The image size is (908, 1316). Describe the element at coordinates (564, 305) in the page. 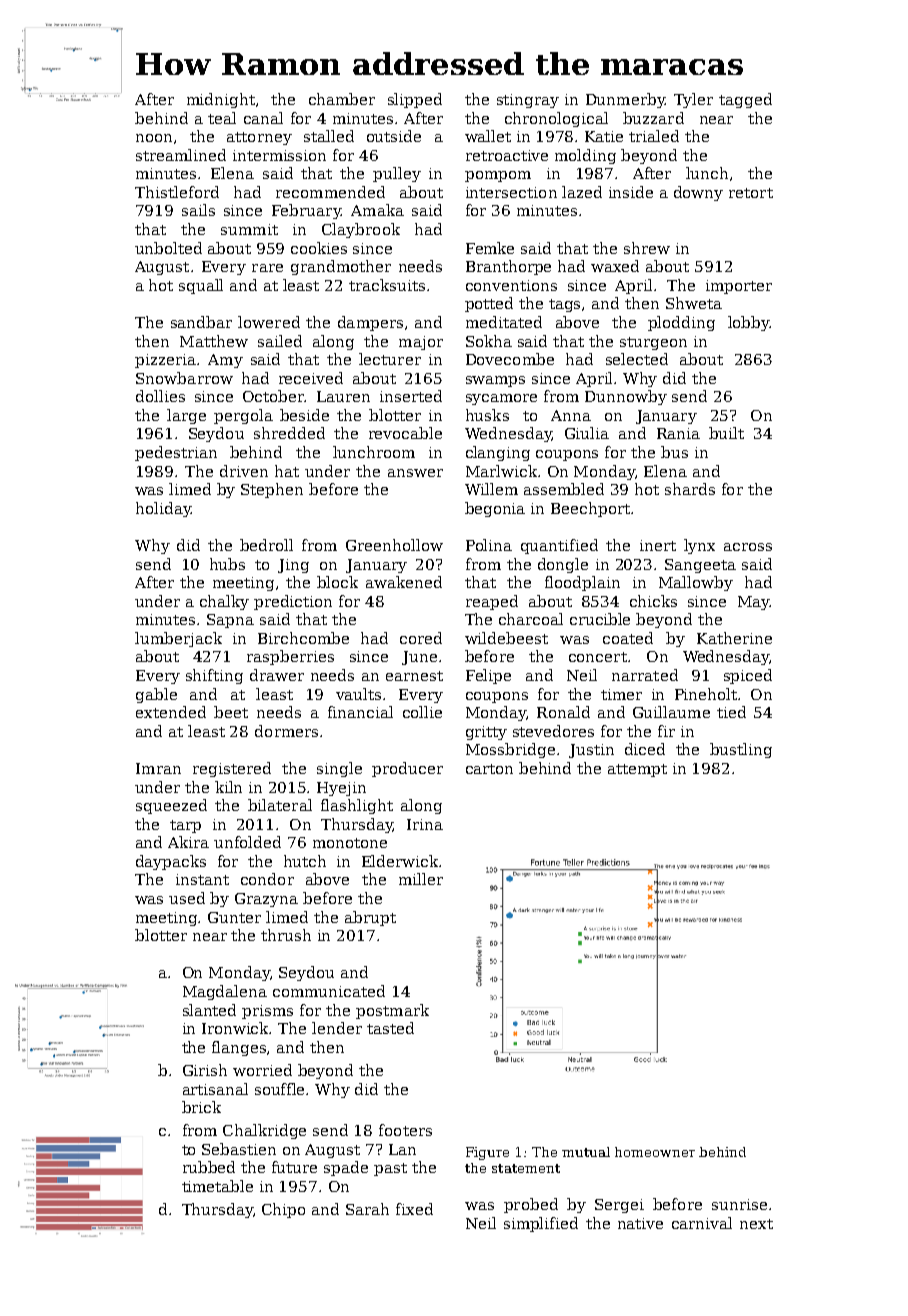

I see `tags` at that location.
